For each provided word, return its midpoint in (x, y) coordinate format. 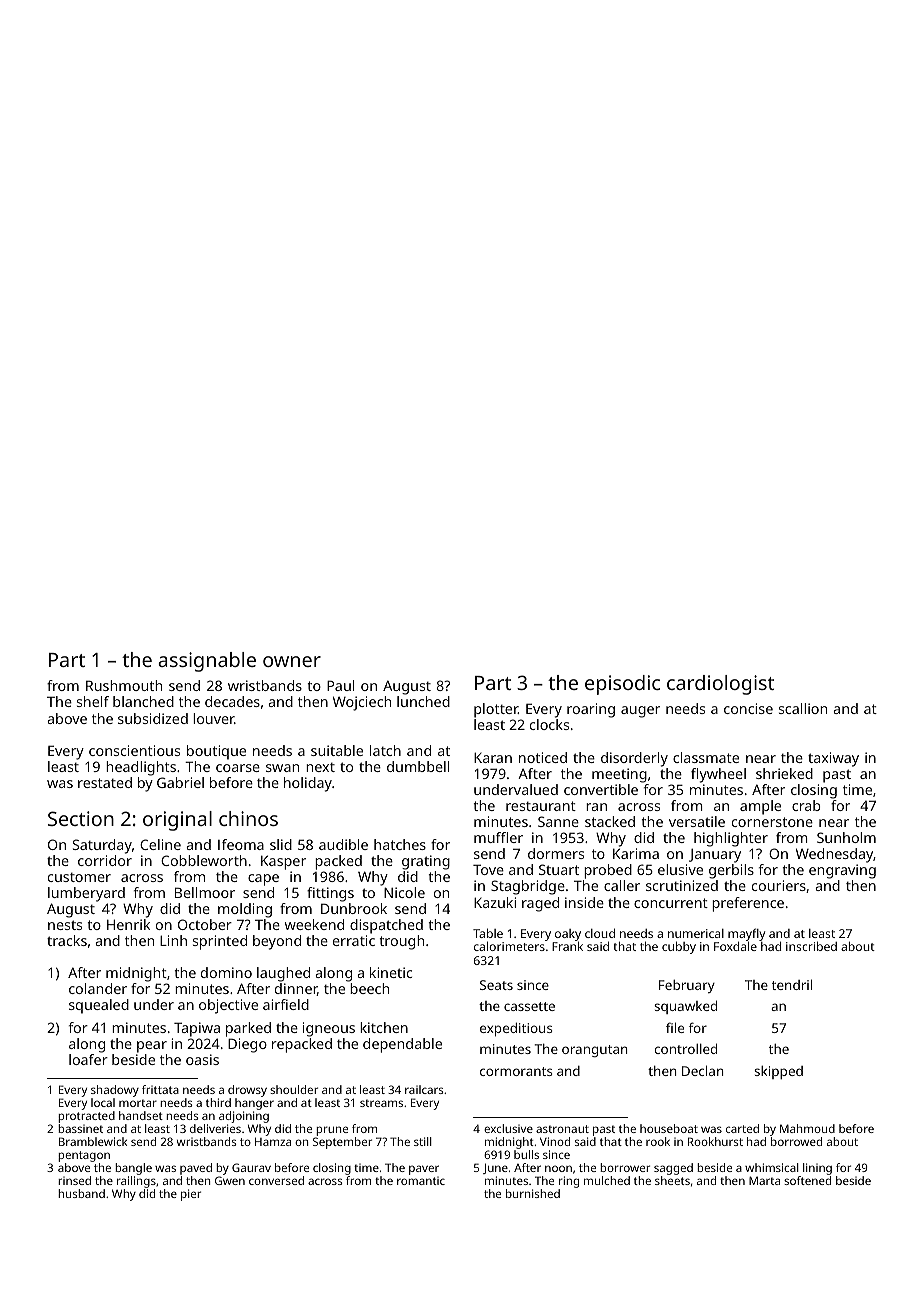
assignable (207, 662)
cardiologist (720, 685)
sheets (672, 1180)
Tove (488, 869)
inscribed (811, 946)
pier (191, 1195)
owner (292, 661)
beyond (277, 942)
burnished (533, 1193)
